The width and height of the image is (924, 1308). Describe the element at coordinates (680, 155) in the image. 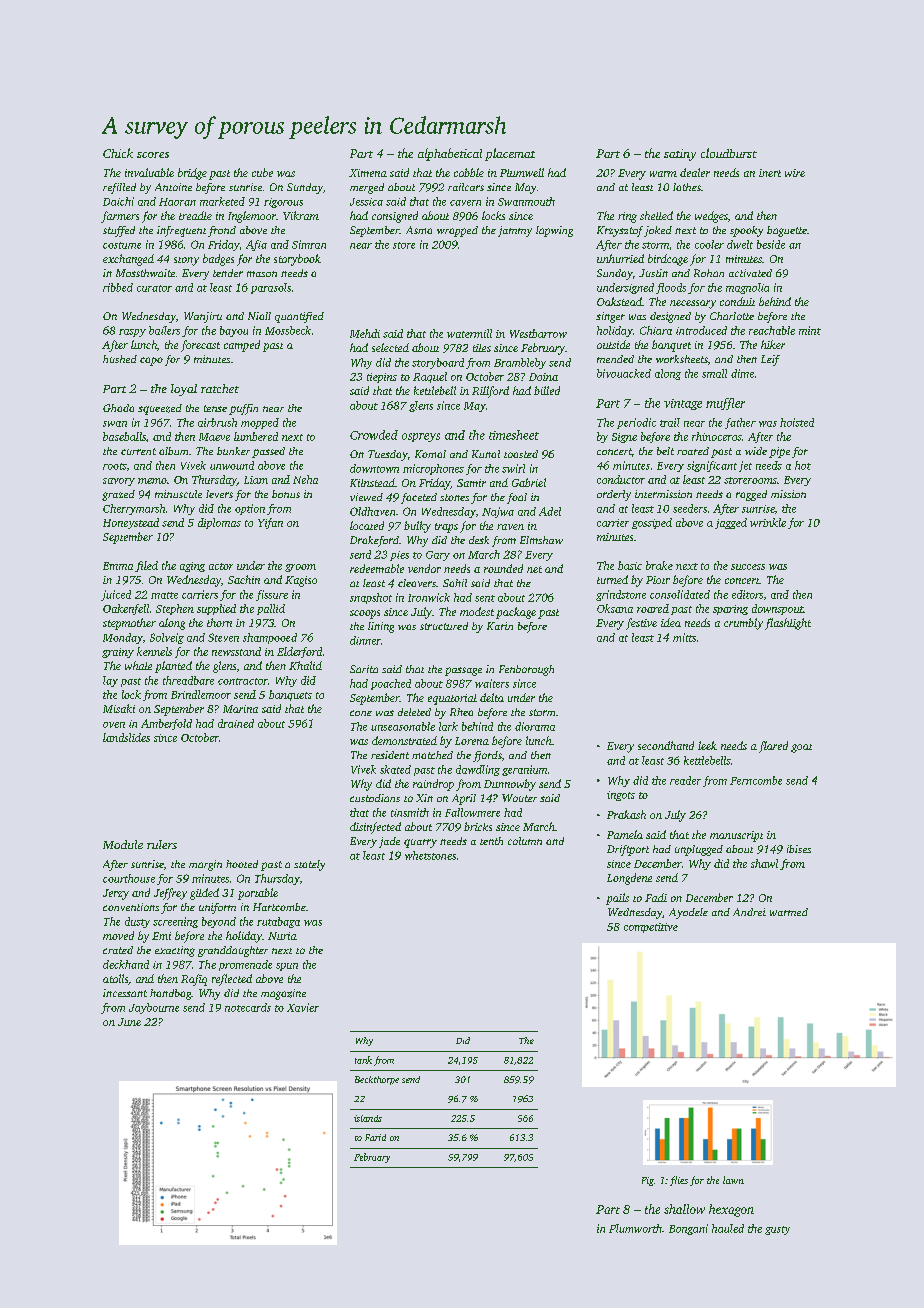

I see `satiny` at that location.
